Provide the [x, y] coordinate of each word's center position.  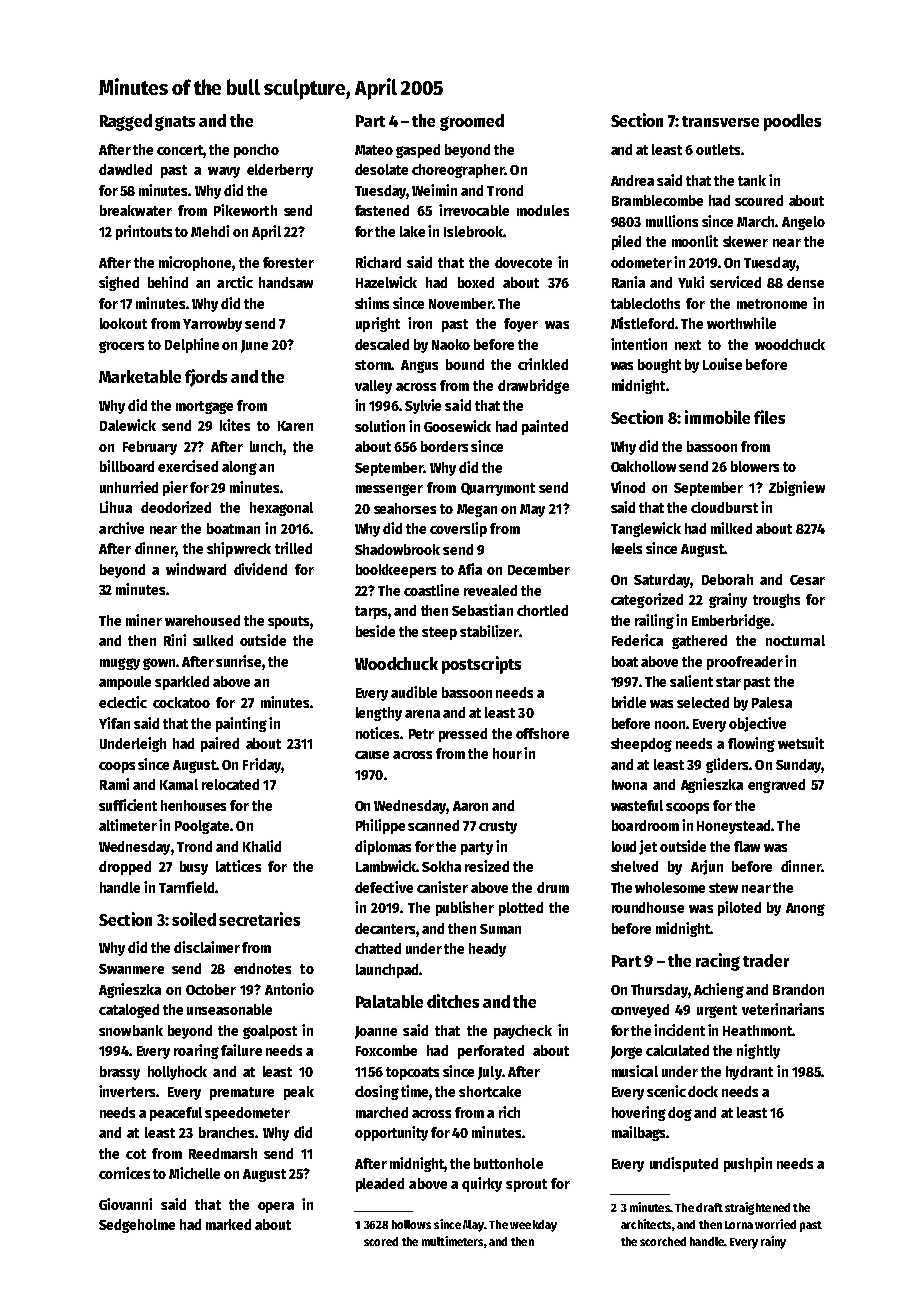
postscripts [481, 665]
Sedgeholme [137, 1226]
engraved [776, 786]
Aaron [470, 806]
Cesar [807, 580]
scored [381, 1241]
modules [543, 210]
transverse [720, 121]
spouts [288, 622]
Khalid [262, 846]
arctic [235, 282]
